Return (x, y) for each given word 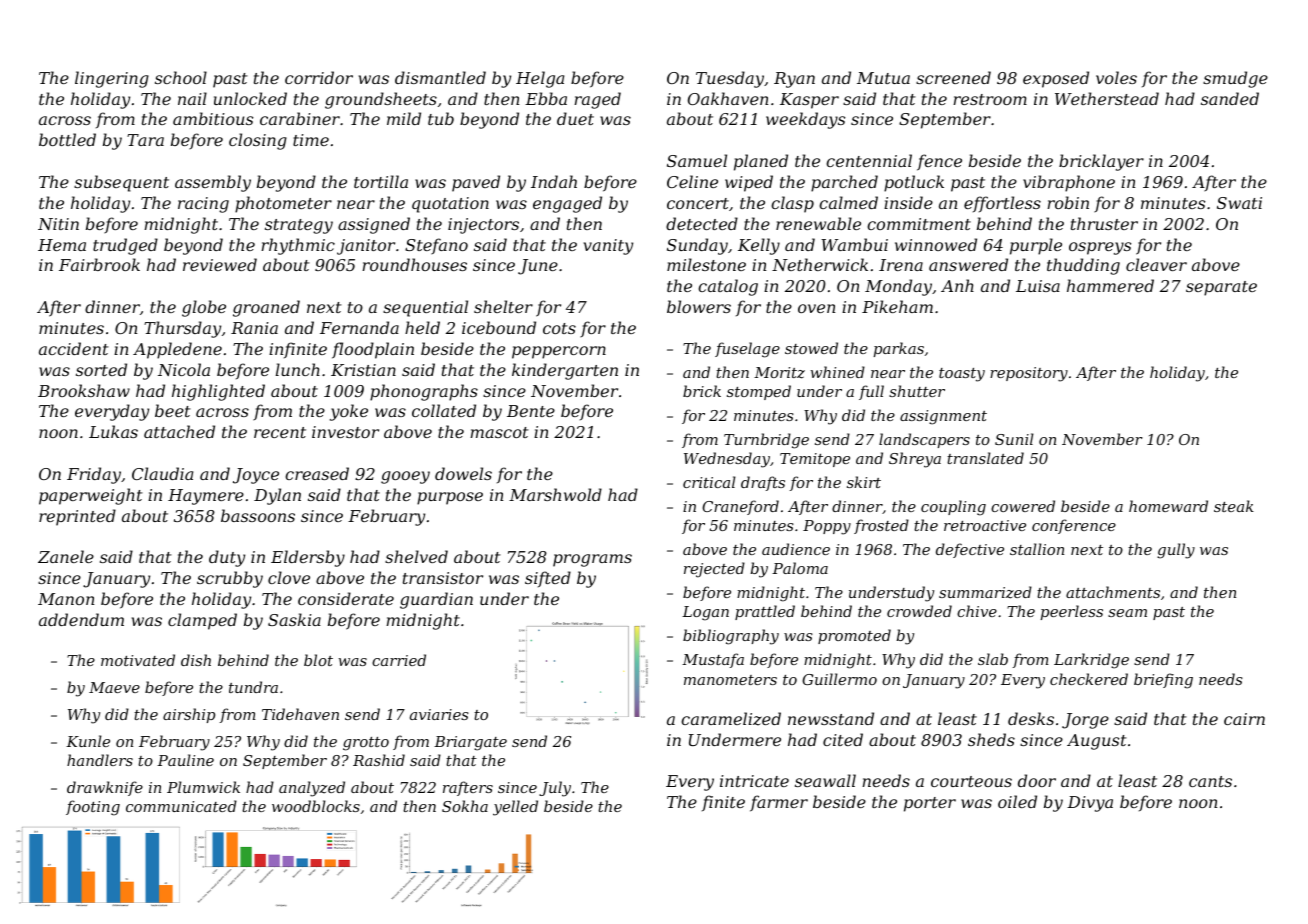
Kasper (809, 101)
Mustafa (713, 660)
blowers (699, 306)
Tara (145, 140)
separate (1221, 288)
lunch (298, 369)
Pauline (185, 760)
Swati (1239, 203)
